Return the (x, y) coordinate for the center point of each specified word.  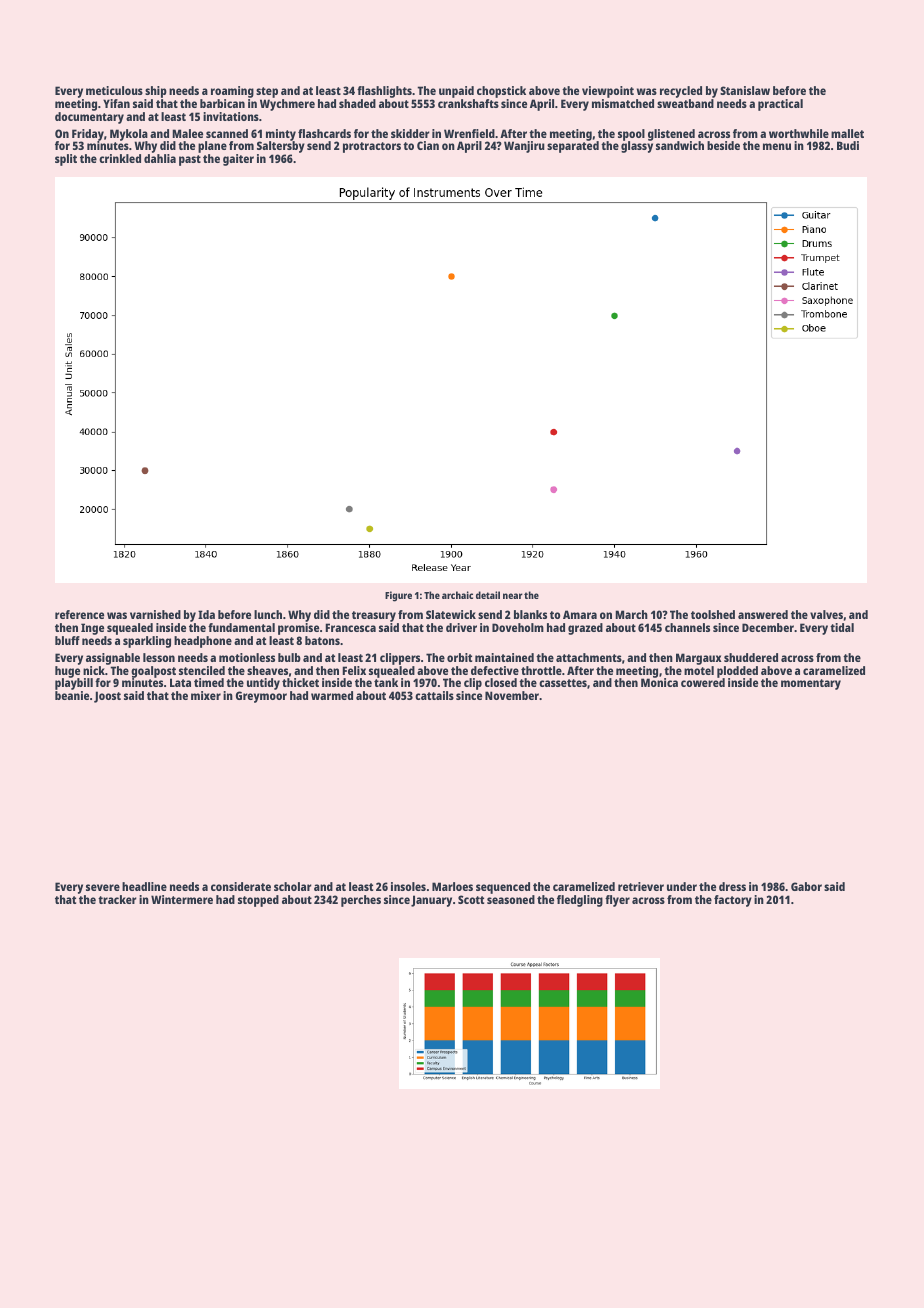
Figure (398, 596)
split (66, 160)
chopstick (501, 92)
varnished (155, 614)
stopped (258, 901)
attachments (589, 657)
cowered (703, 682)
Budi (848, 145)
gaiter (238, 160)
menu (777, 146)
